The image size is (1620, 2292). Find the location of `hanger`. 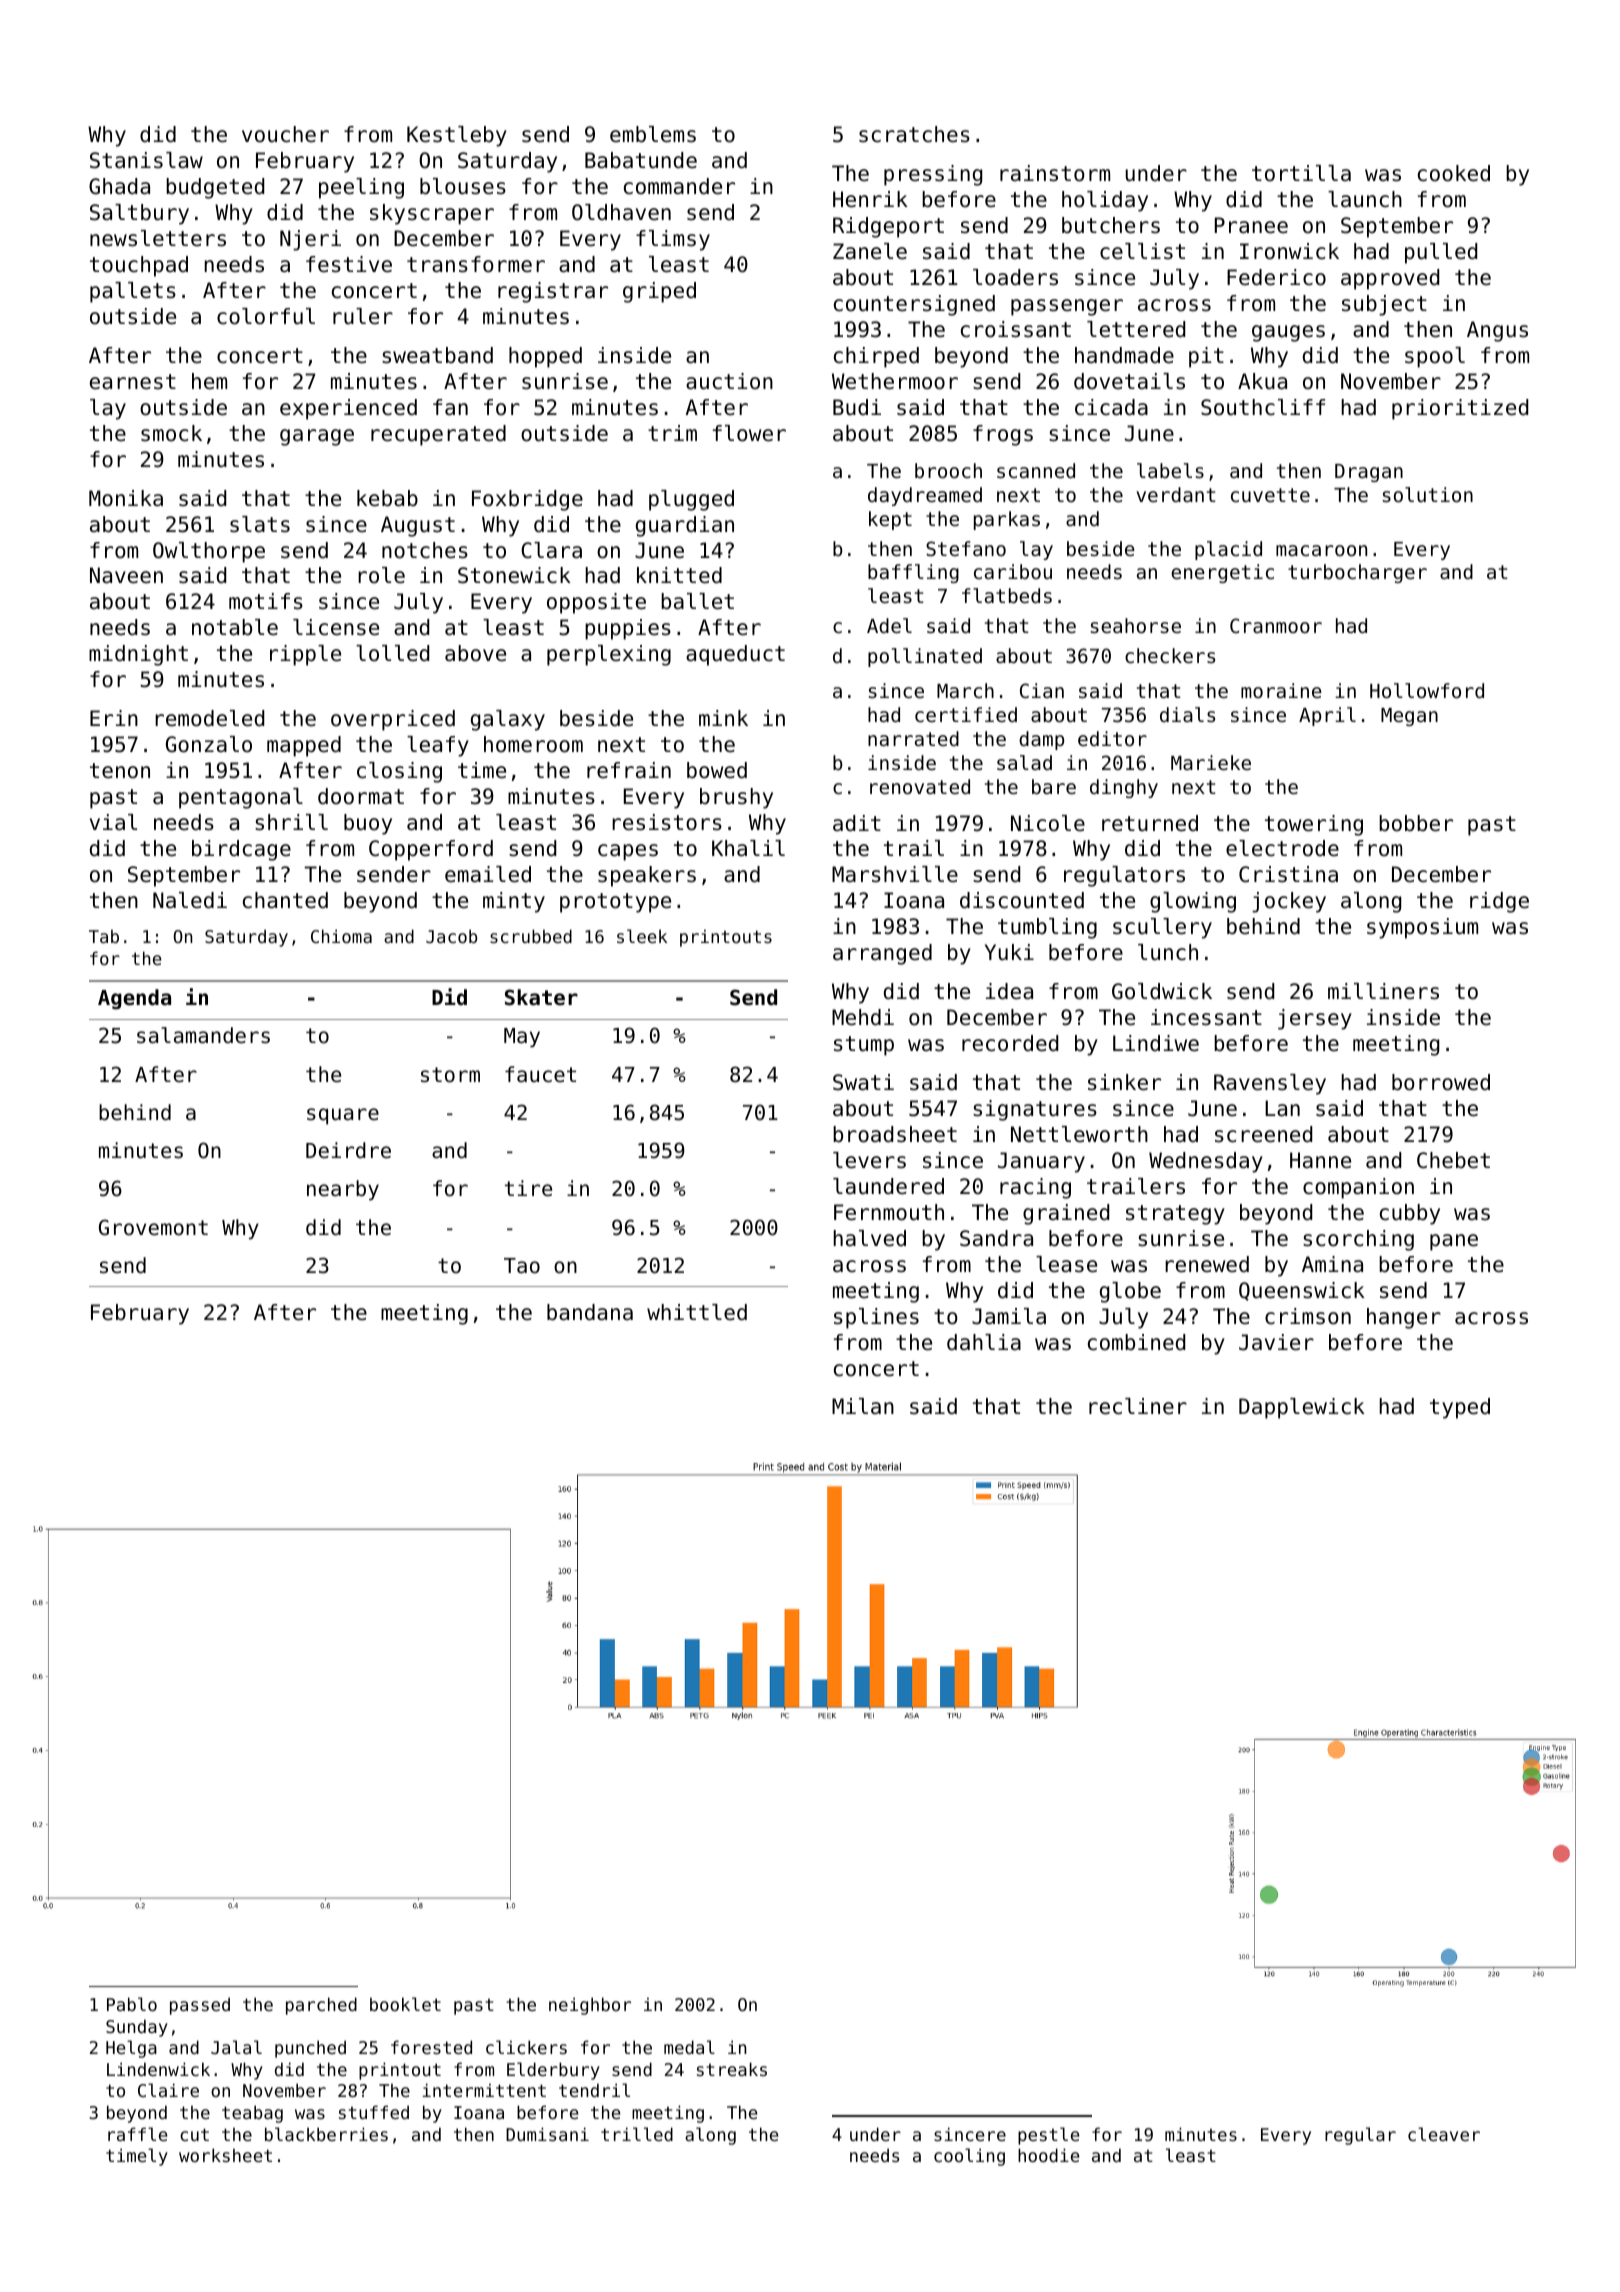

hanger is located at coordinates (1404, 1318).
